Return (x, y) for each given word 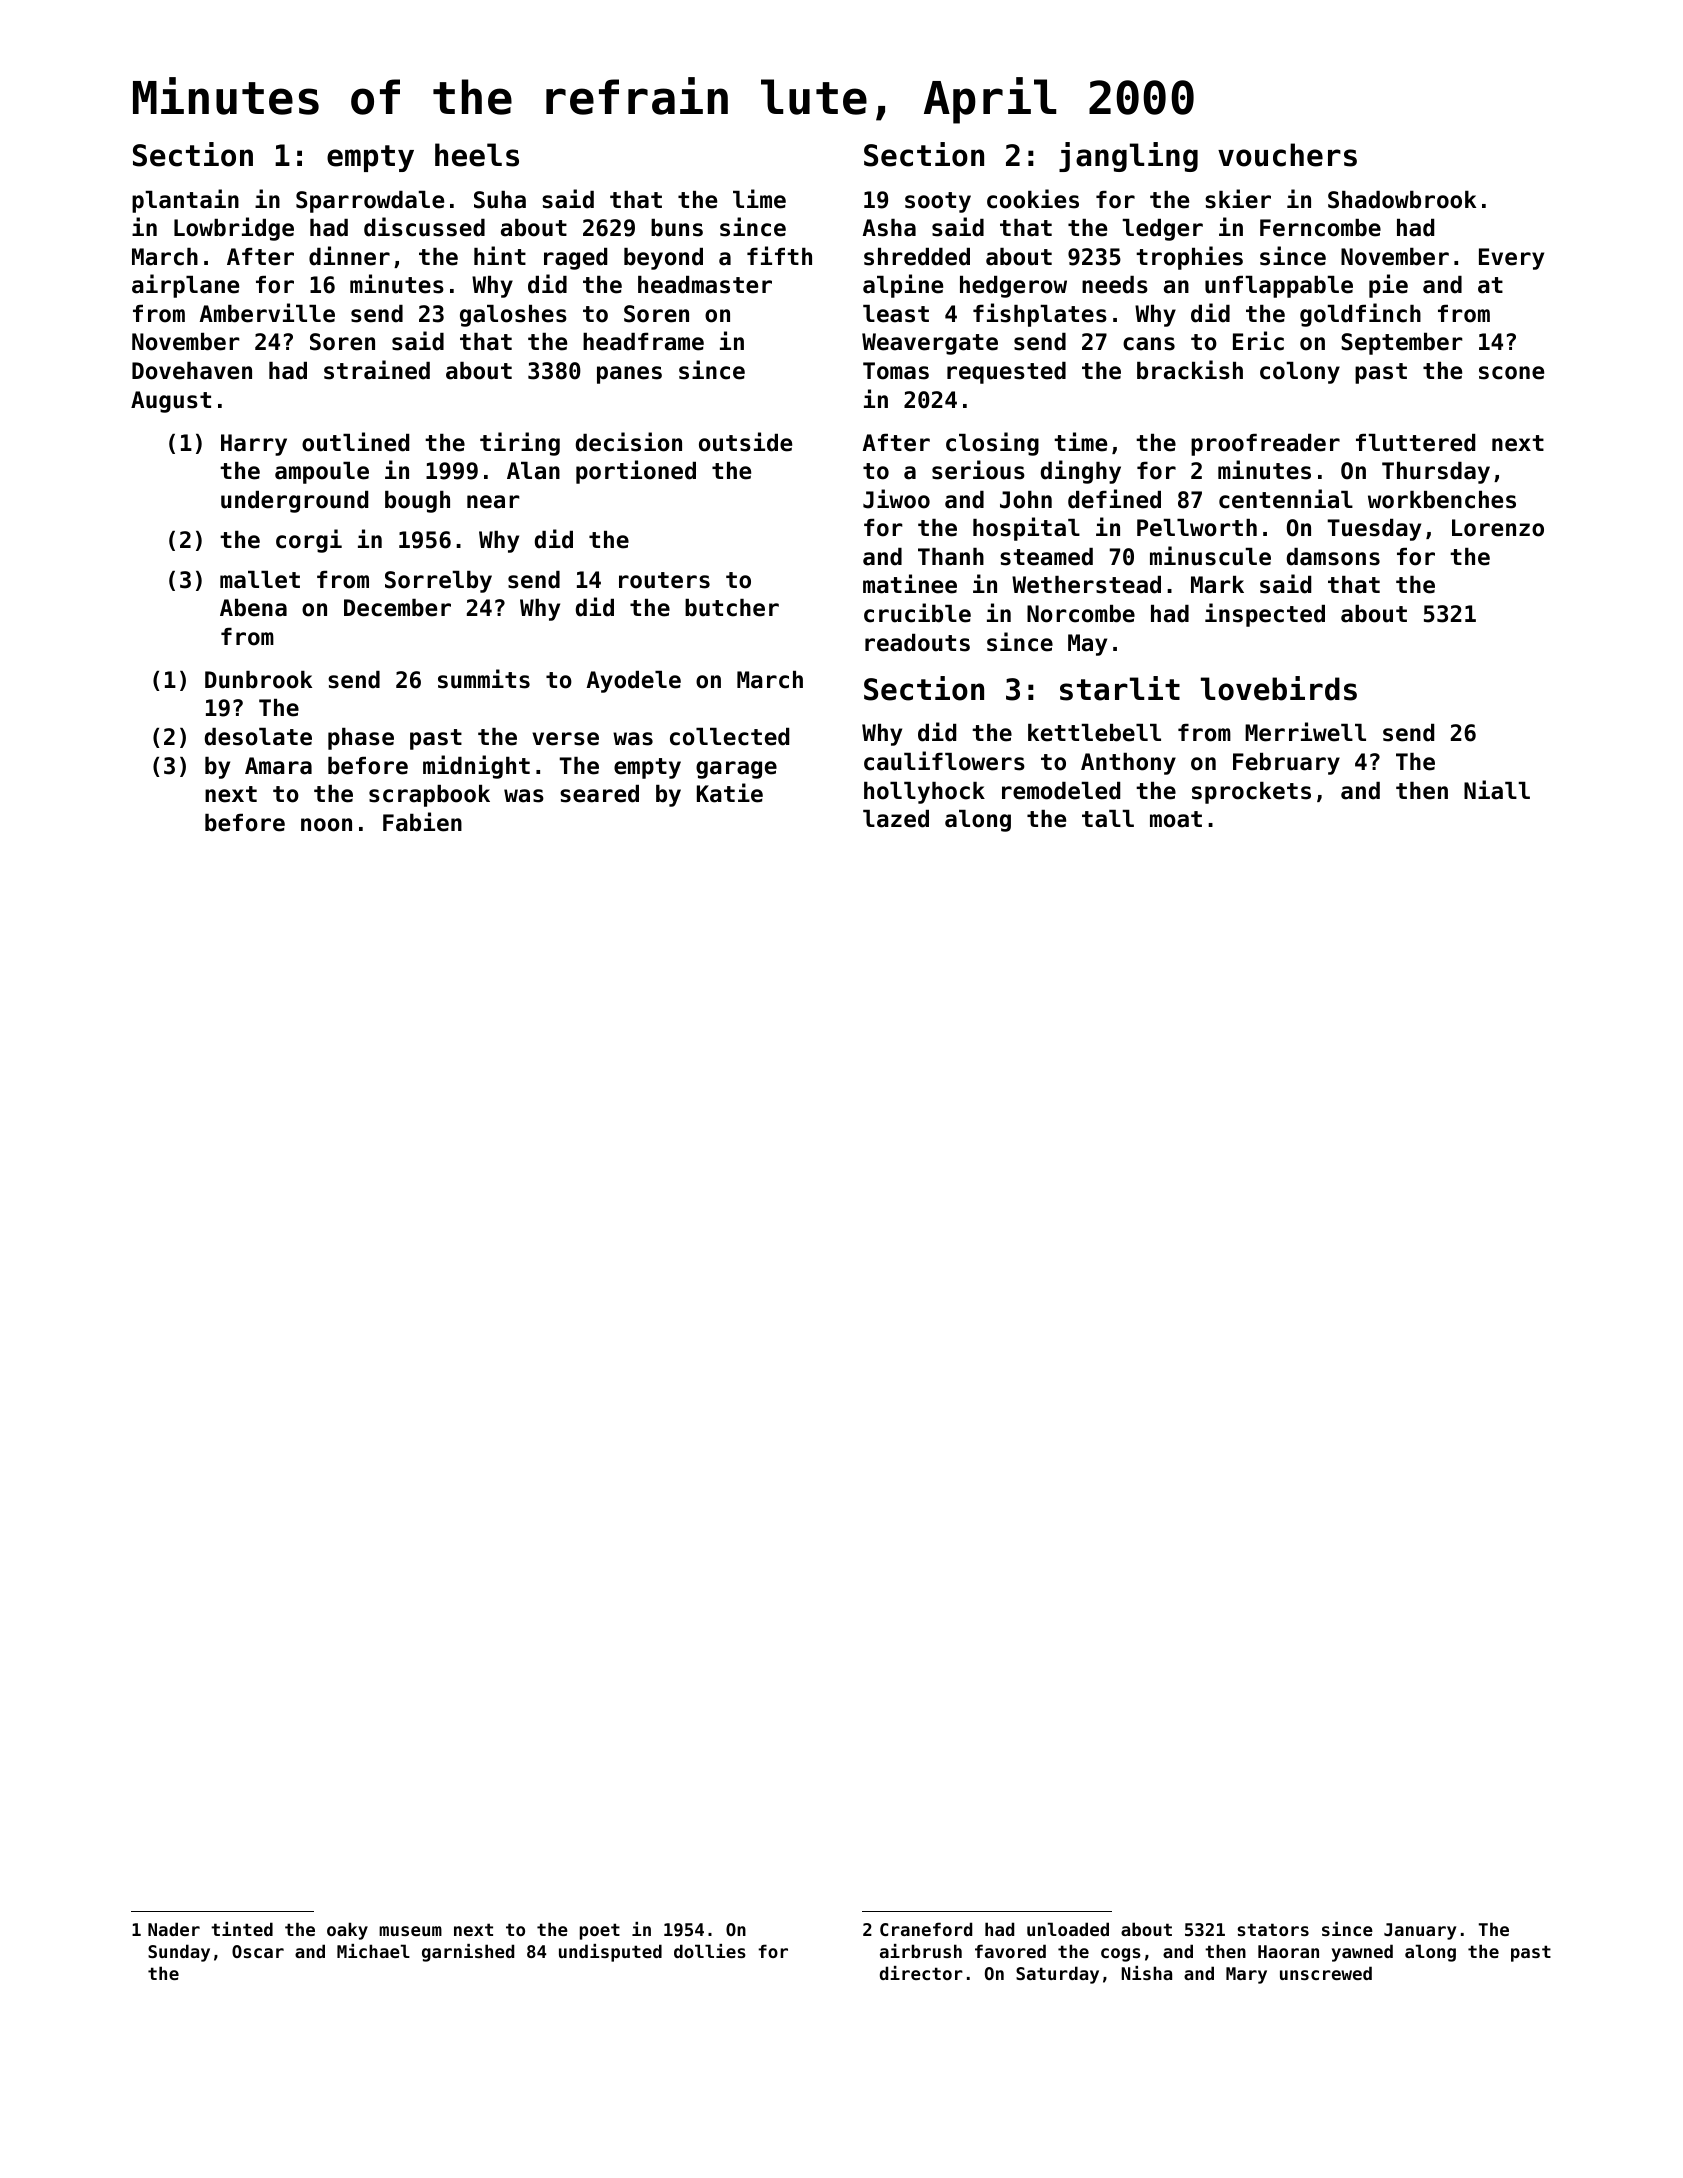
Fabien (422, 822)
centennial (1286, 499)
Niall (1497, 790)
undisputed (610, 1953)
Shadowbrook (1402, 200)
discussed (424, 227)
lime (759, 199)
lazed (896, 819)
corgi (309, 541)
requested (1006, 373)
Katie (730, 793)
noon (326, 825)
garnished (468, 1953)
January (1420, 1931)
